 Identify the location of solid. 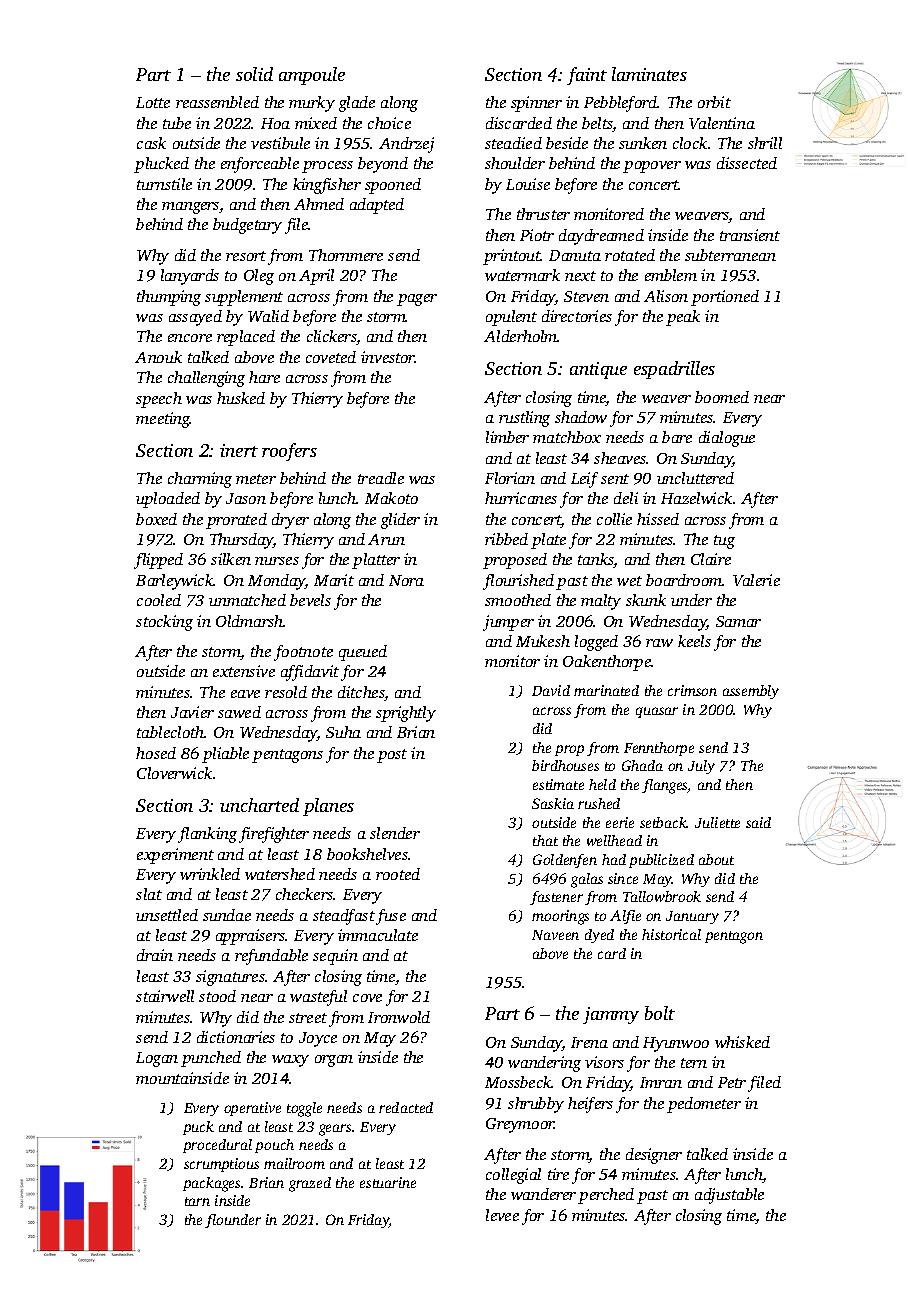
(254, 74).
